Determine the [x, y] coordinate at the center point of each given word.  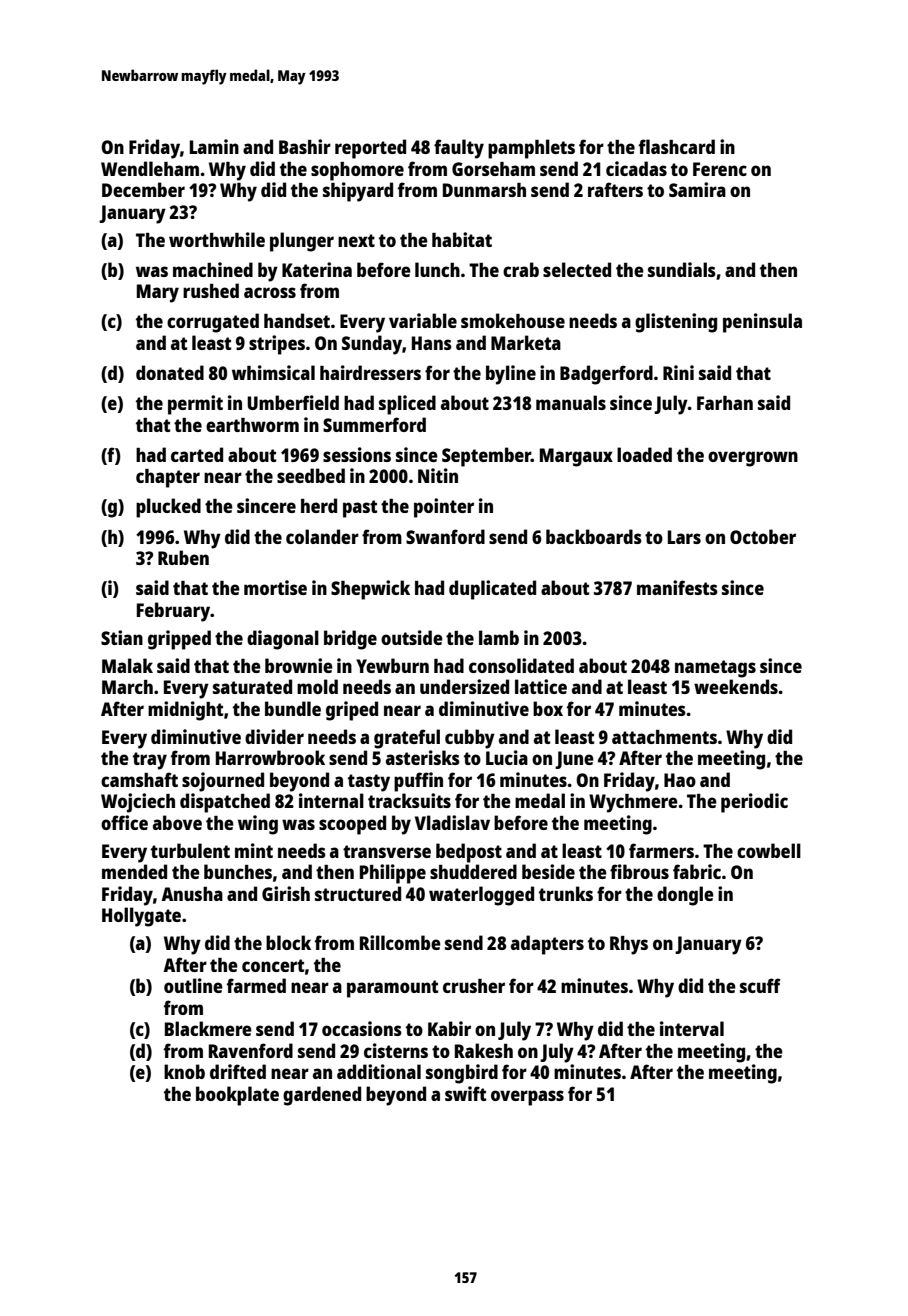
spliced [407, 405]
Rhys [629, 945]
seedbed [311, 475]
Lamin [214, 146]
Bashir [305, 146]
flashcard [677, 146]
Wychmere [633, 803]
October [763, 536]
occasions [362, 1028]
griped [352, 711]
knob [184, 1071]
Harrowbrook [270, 757]
